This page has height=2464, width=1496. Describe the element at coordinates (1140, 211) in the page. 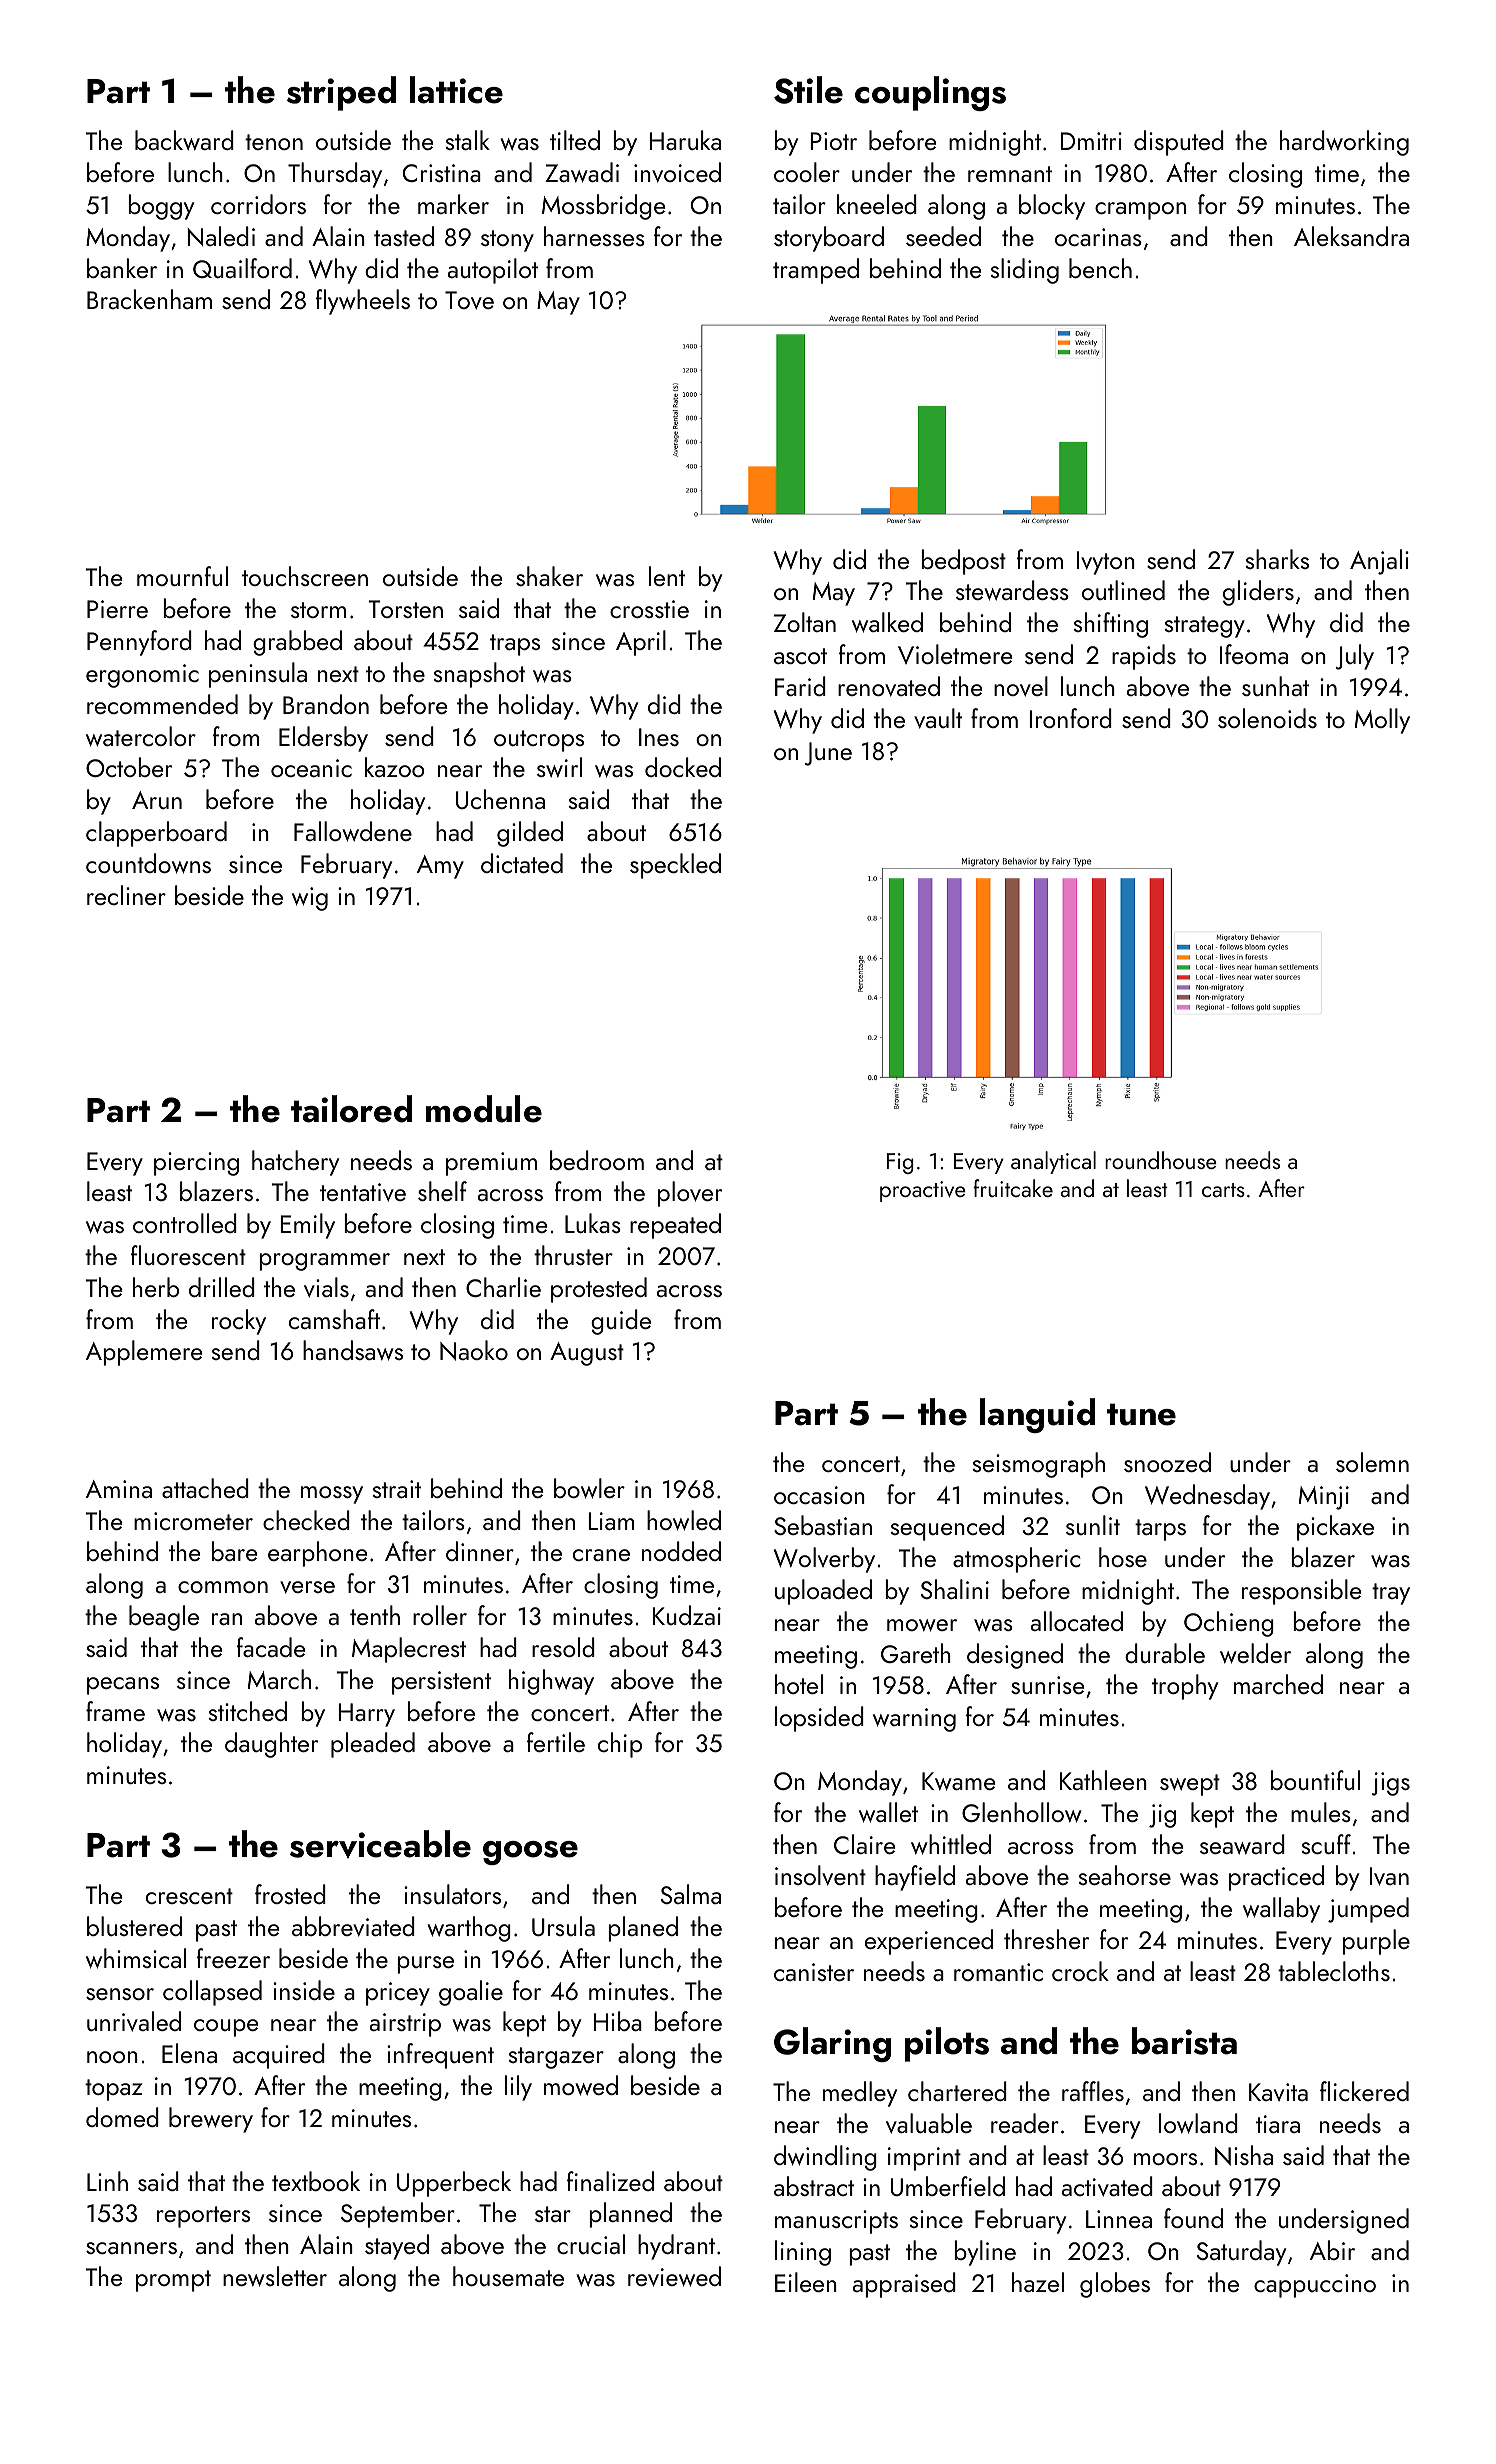

I see `crampon` at that location.
